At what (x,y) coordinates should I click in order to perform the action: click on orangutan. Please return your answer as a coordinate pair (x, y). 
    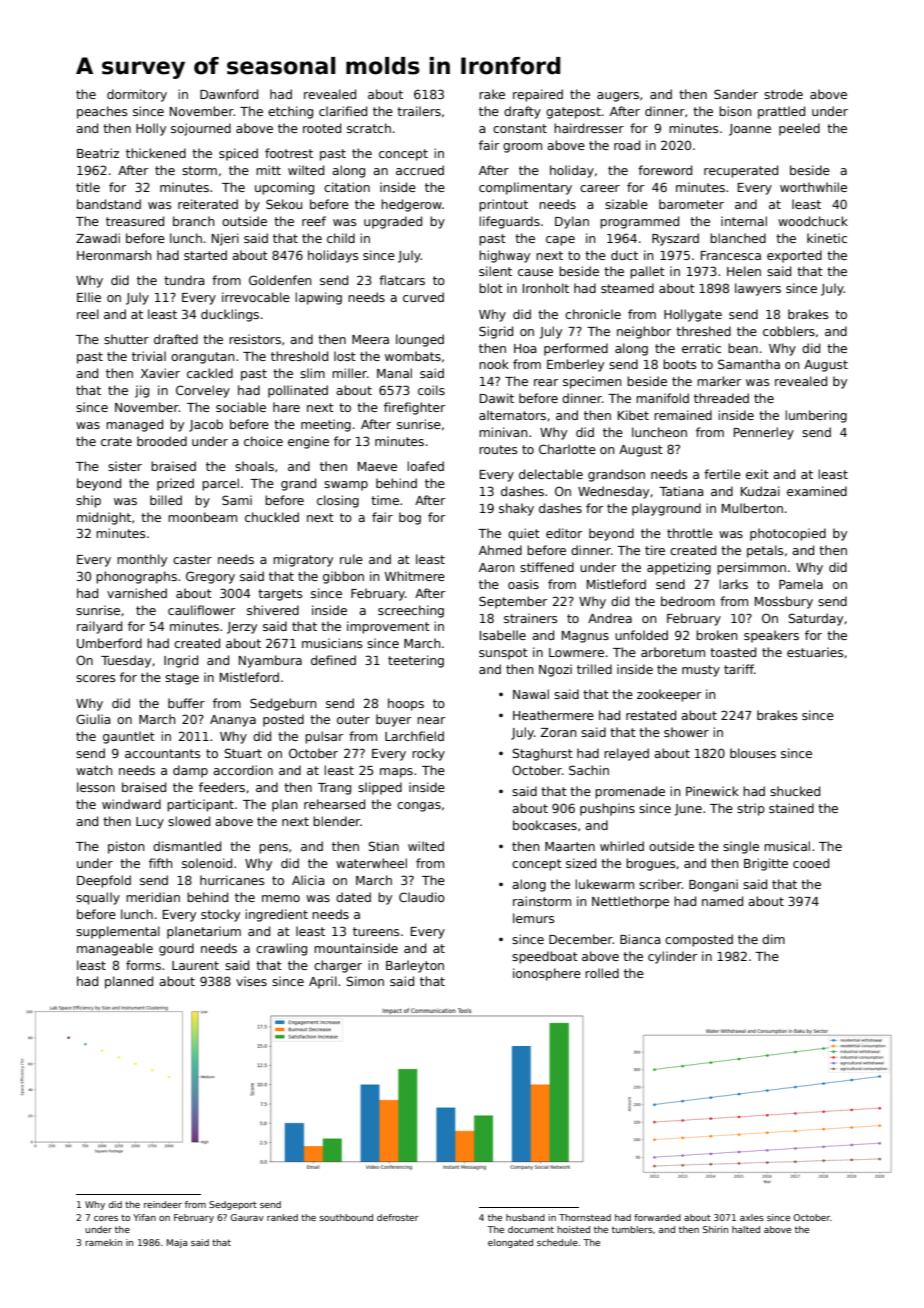
    Looking at the image, I should click on (202, 358).
